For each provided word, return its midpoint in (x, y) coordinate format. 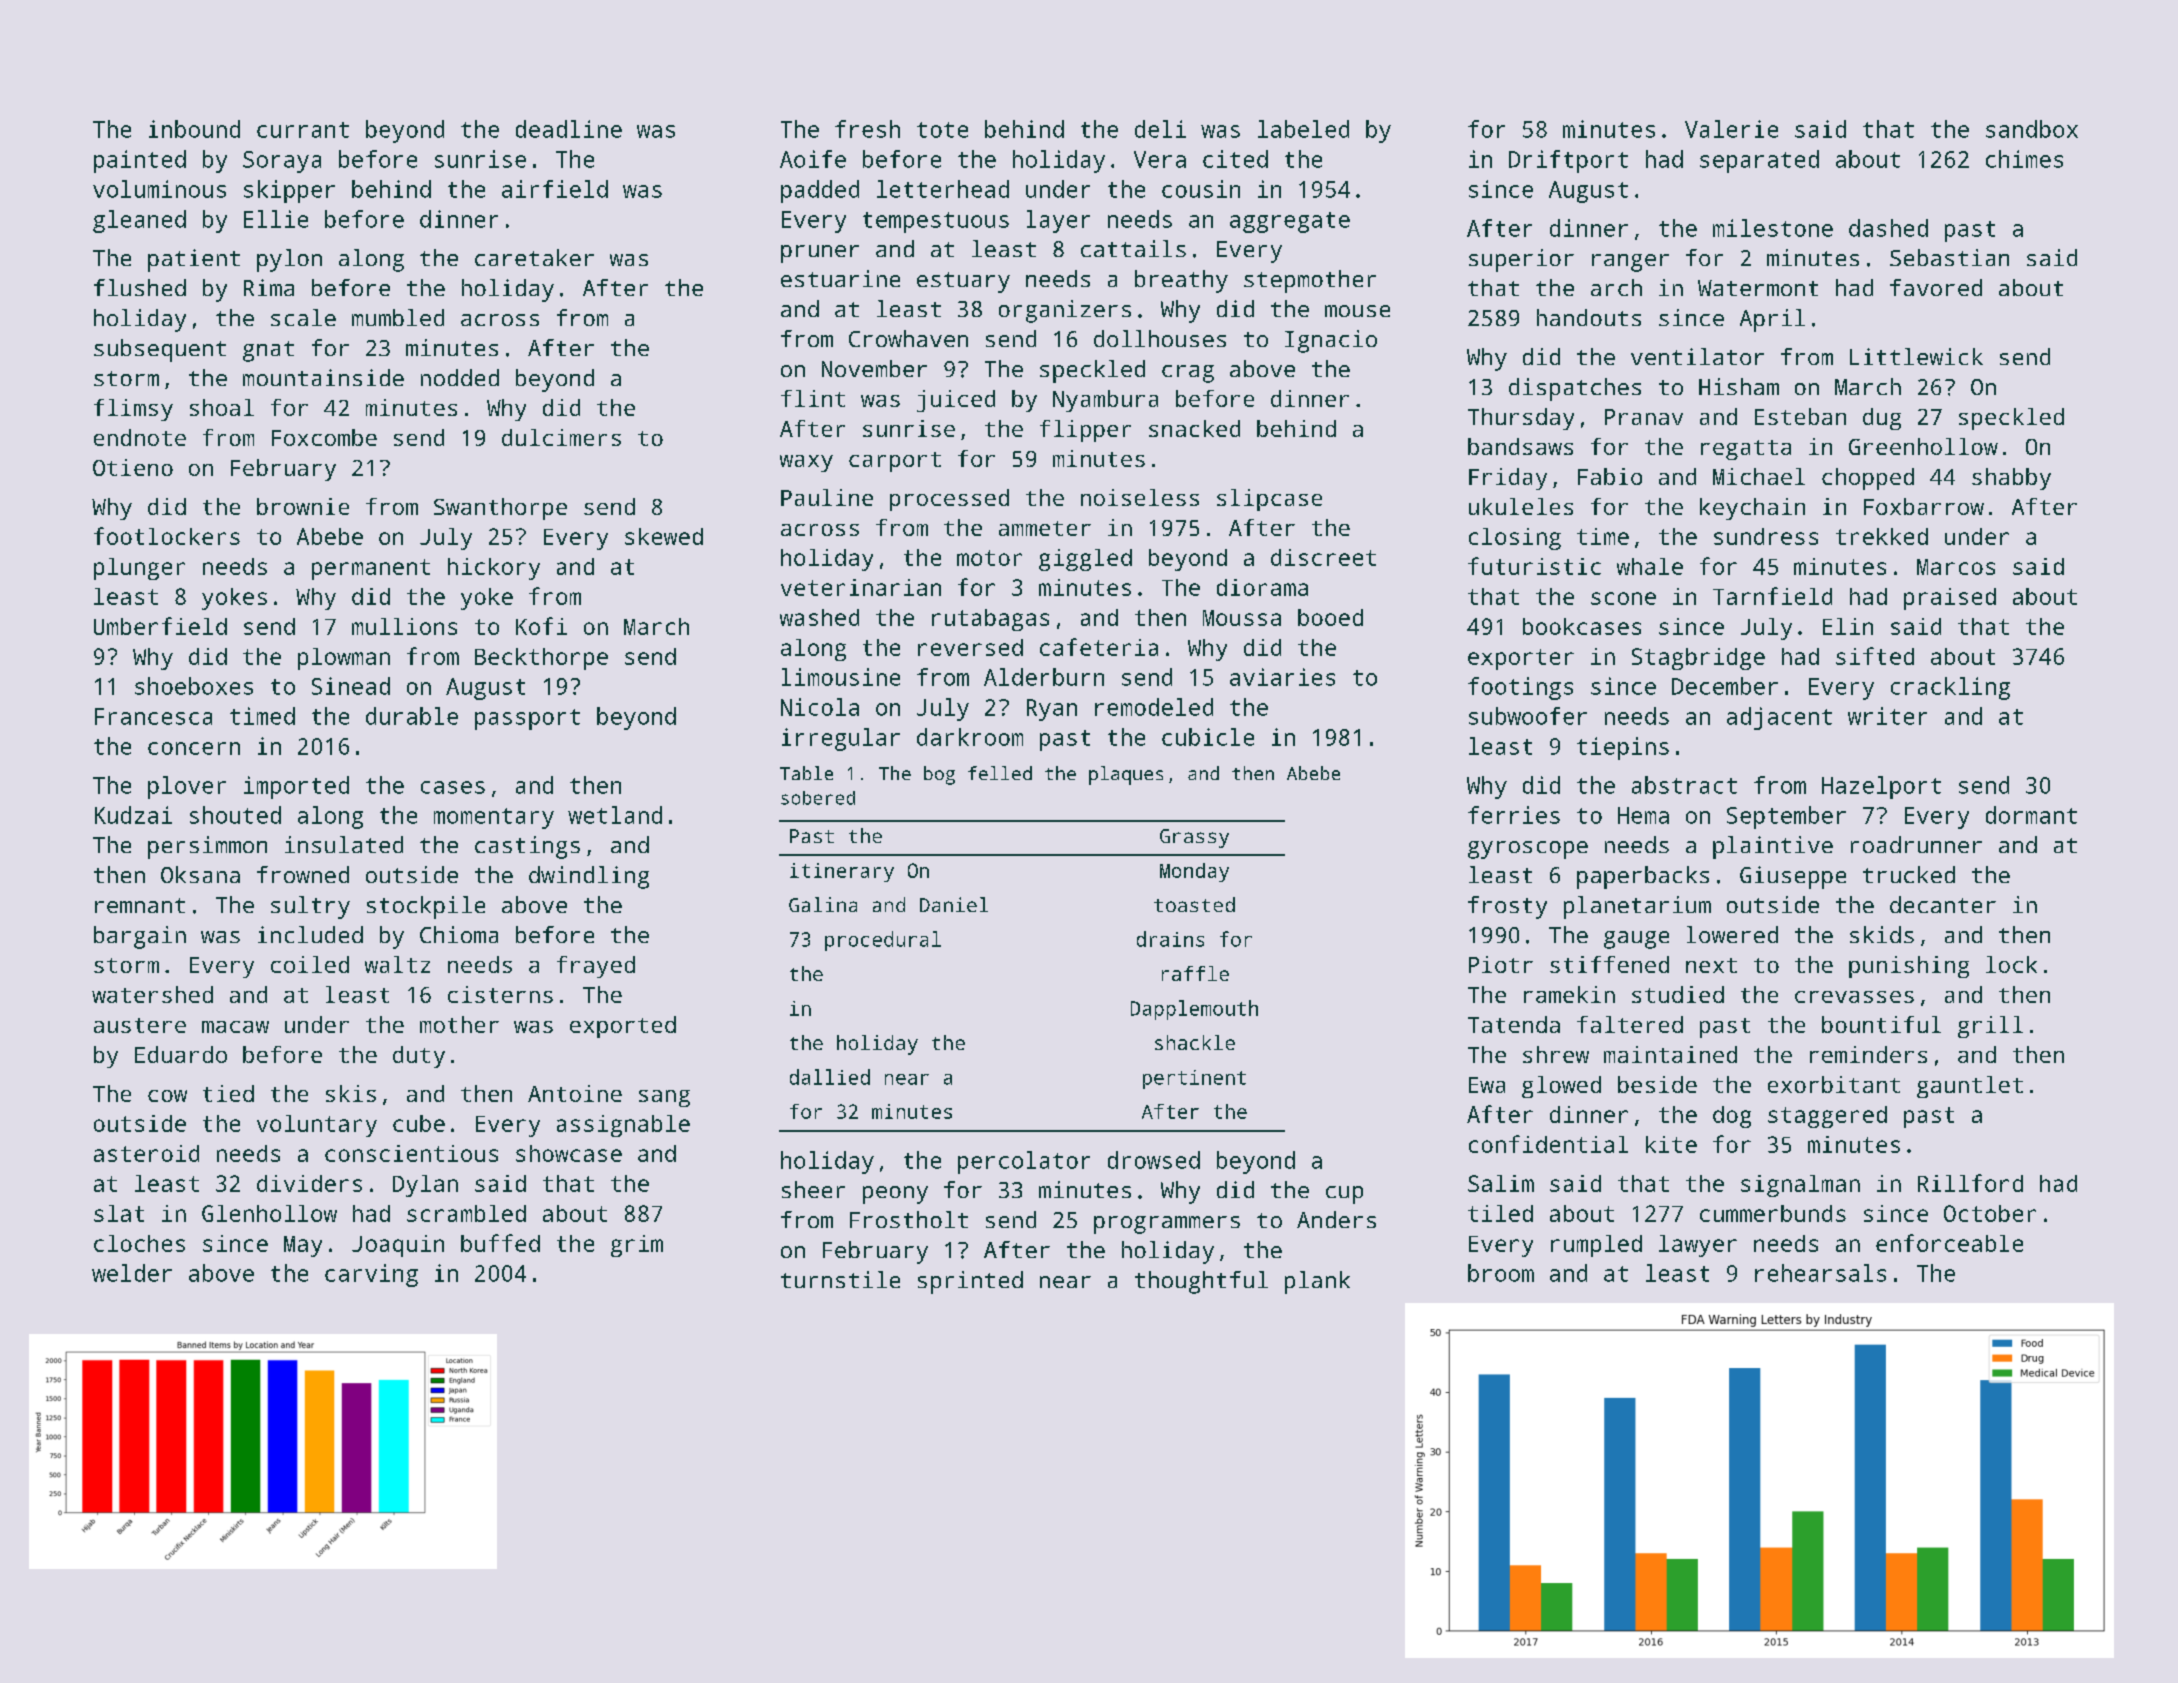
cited (1235, 159)
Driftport (1568, 161)
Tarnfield (1772, 596)
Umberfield (160, 626)
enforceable (1949, 1243)
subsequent (160, 350)
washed (819, 617)
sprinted (970, 1282)
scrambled (466, 1213)
